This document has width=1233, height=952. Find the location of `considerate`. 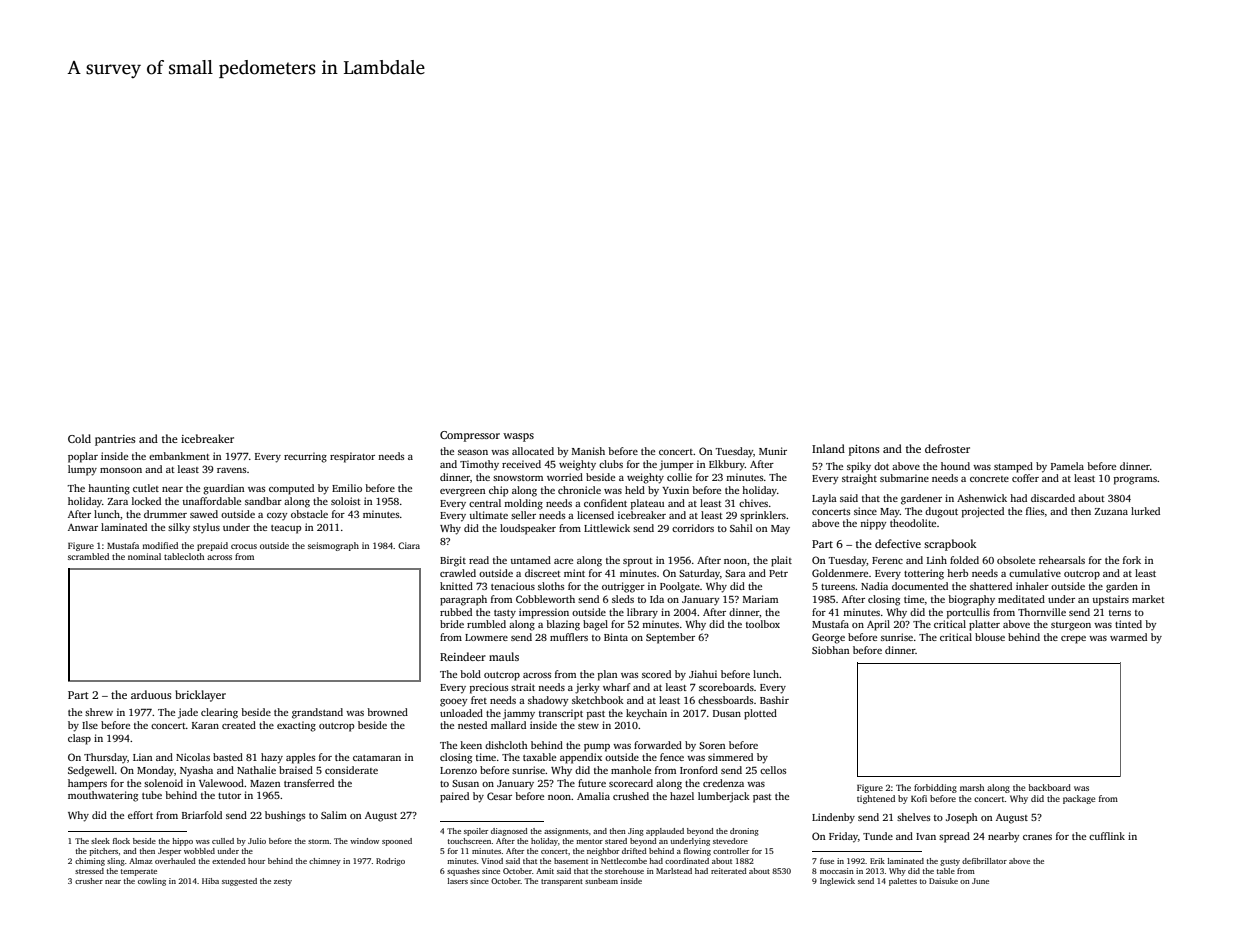

considerate is located at coordinates (351, 770).
